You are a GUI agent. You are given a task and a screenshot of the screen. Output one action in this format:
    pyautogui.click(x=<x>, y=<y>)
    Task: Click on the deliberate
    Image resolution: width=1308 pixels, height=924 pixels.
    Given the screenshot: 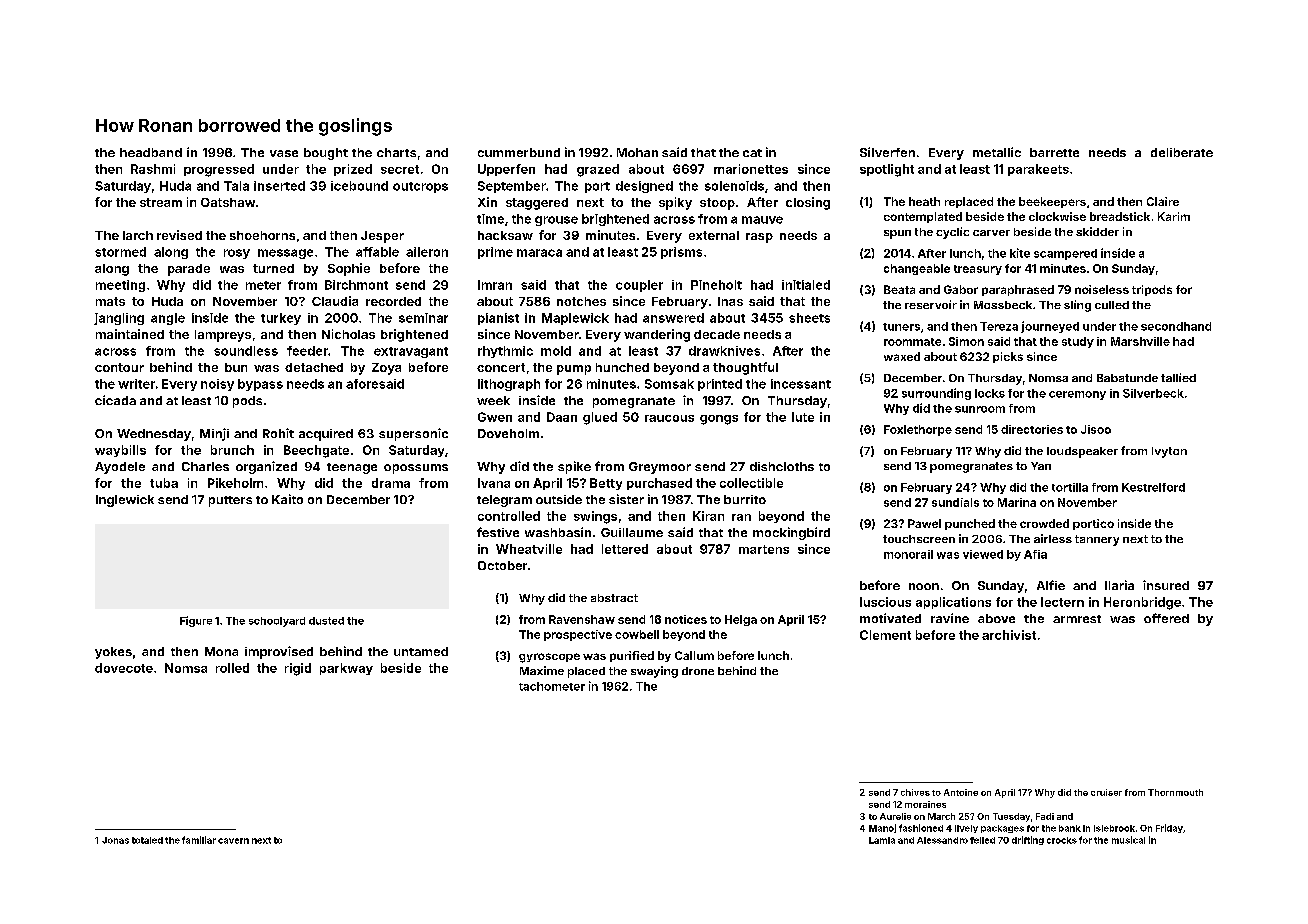 What is the action you would take?
    pyautogui.click(x=1182, y=152)
